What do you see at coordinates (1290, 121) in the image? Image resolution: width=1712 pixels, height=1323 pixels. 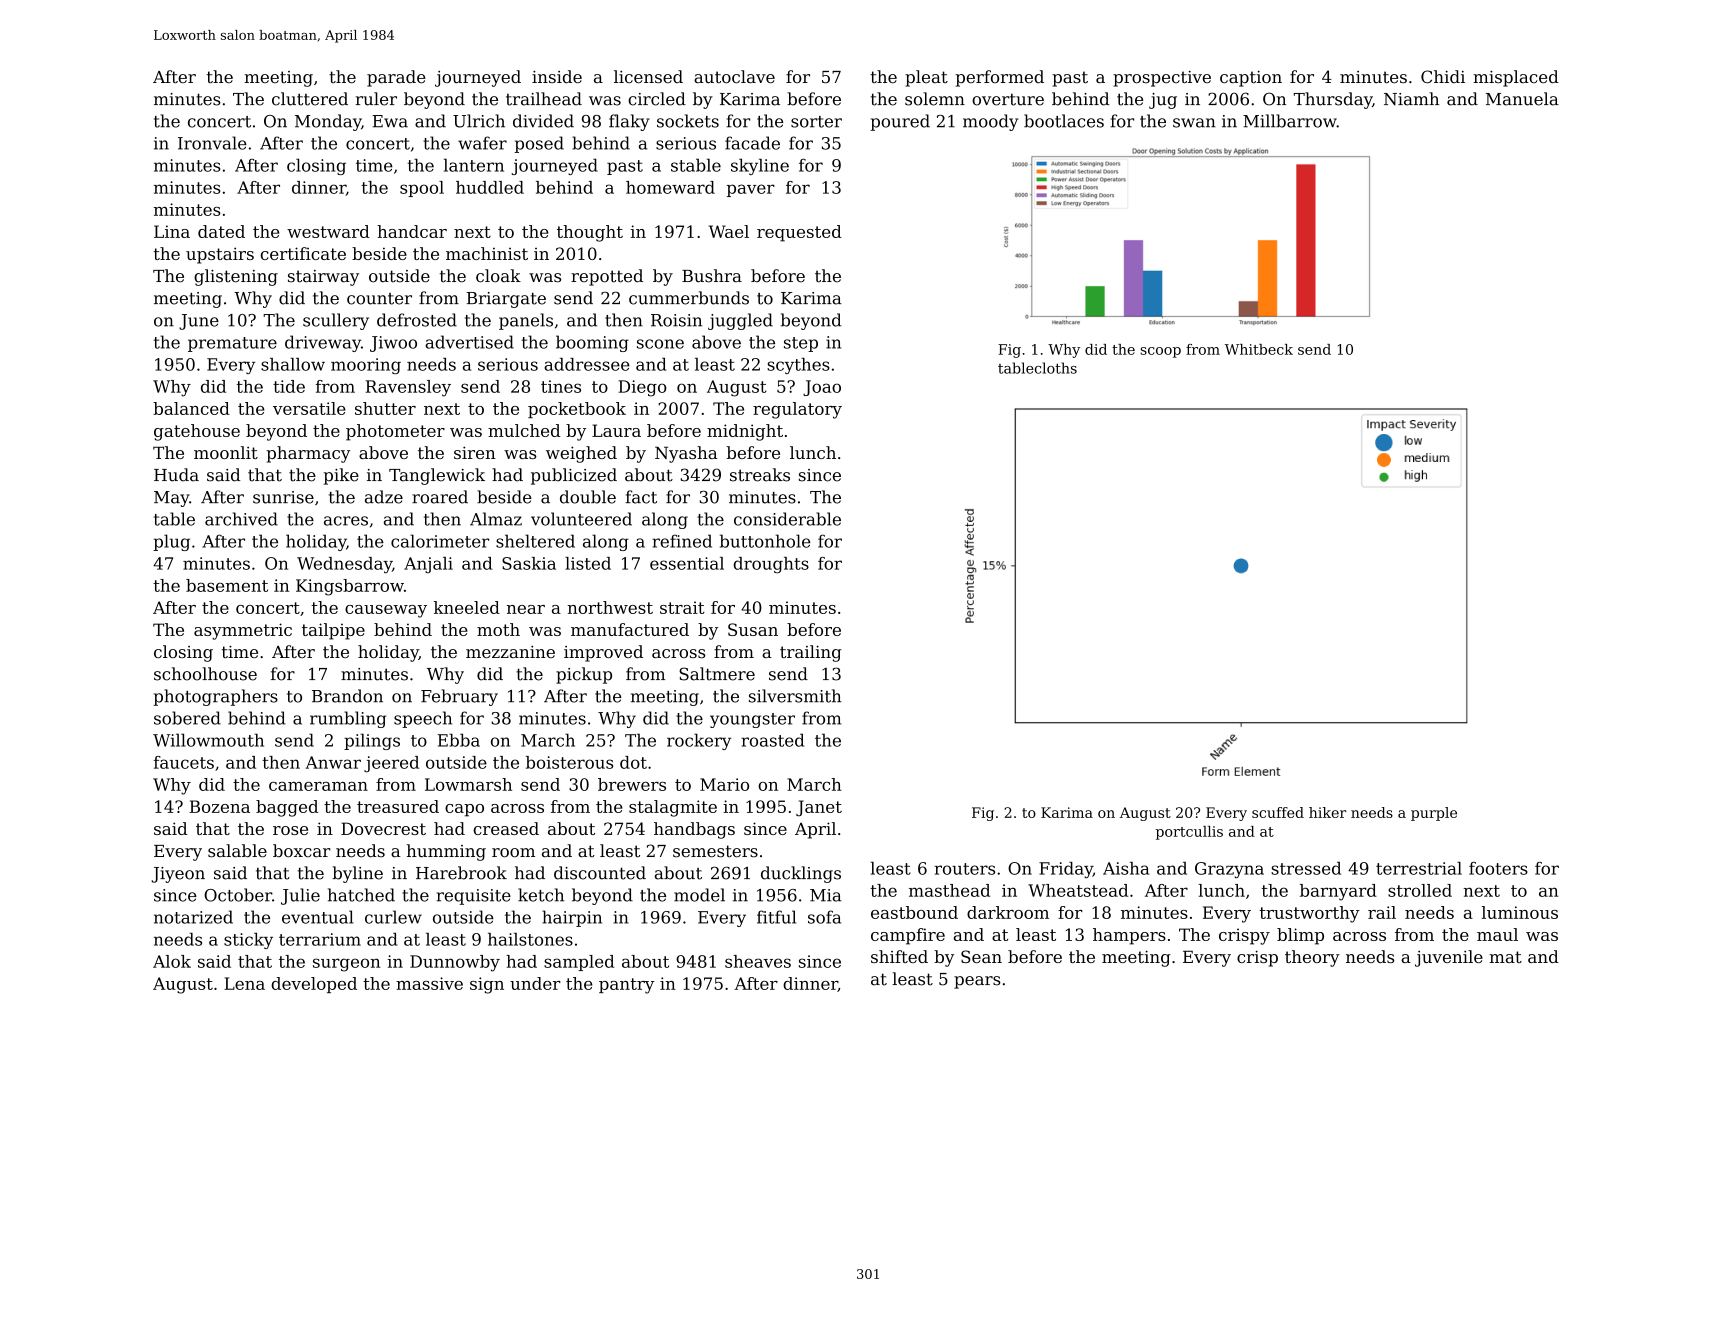 I see `Millbarrow` at bounding box center [1290, 121].
